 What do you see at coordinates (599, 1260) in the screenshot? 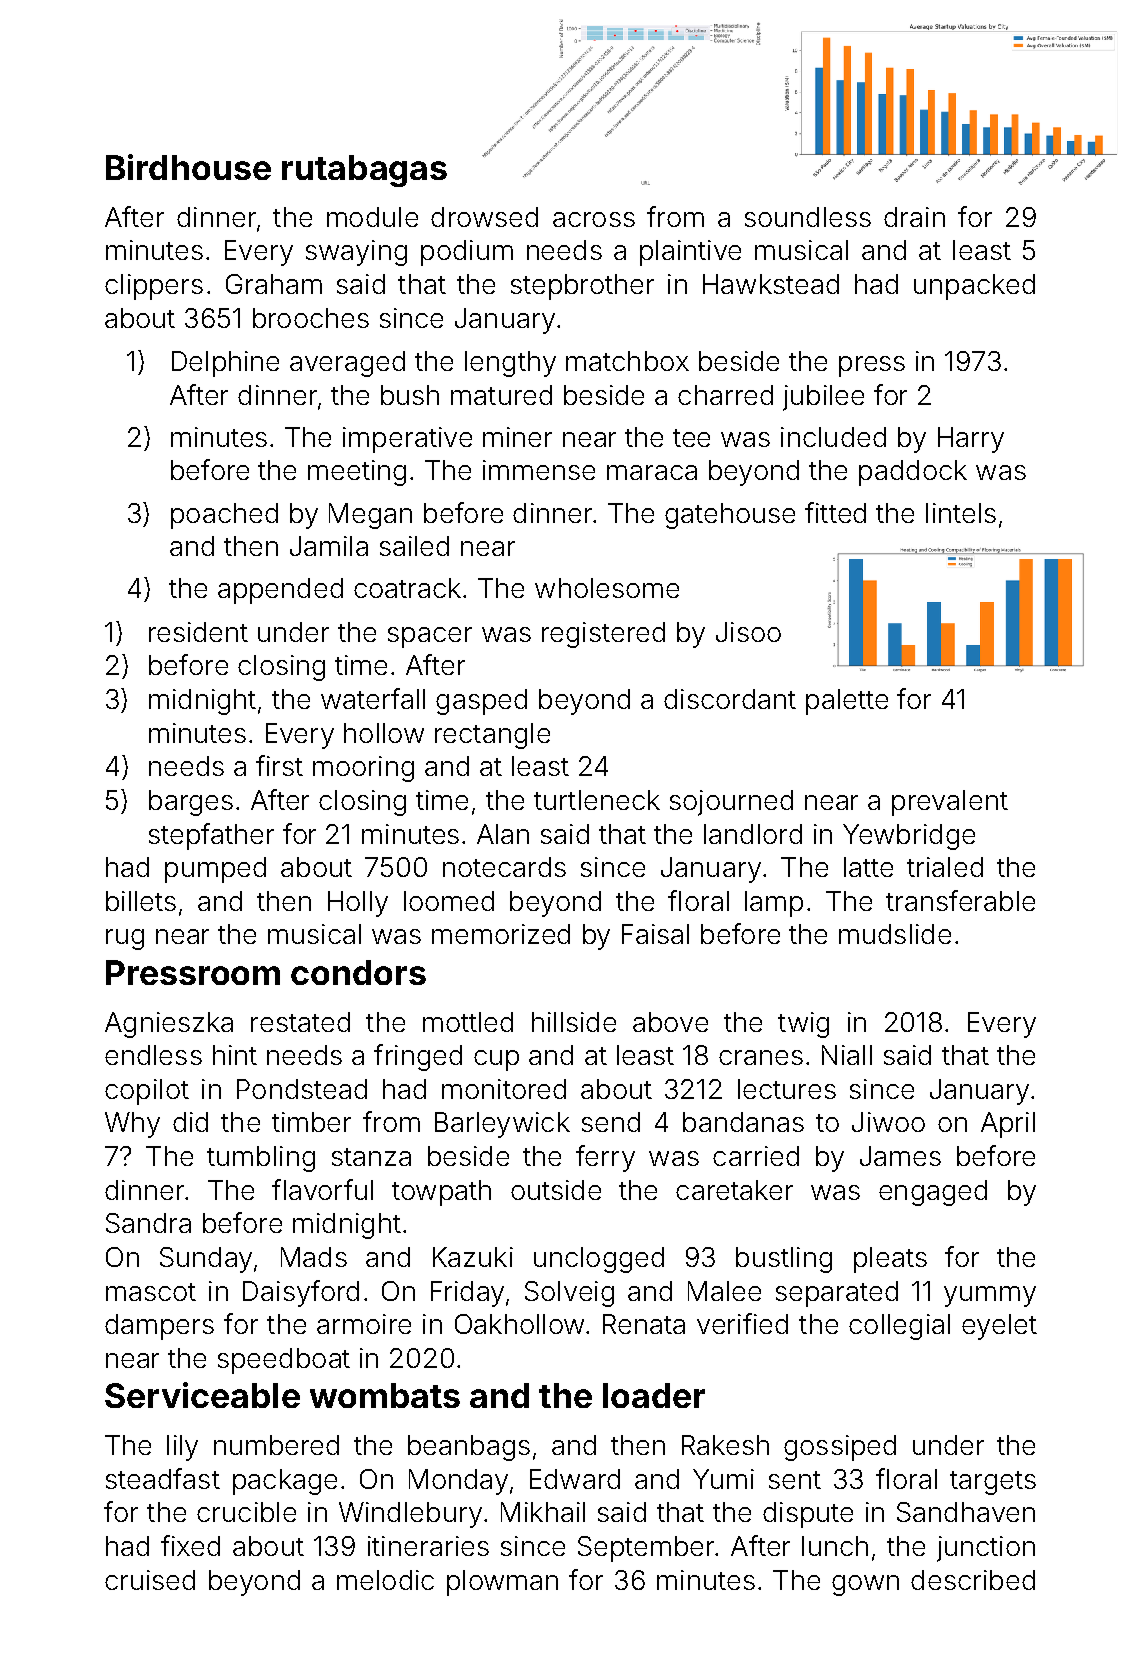
I see `unclogged` at bounding box center [599, 1260].
